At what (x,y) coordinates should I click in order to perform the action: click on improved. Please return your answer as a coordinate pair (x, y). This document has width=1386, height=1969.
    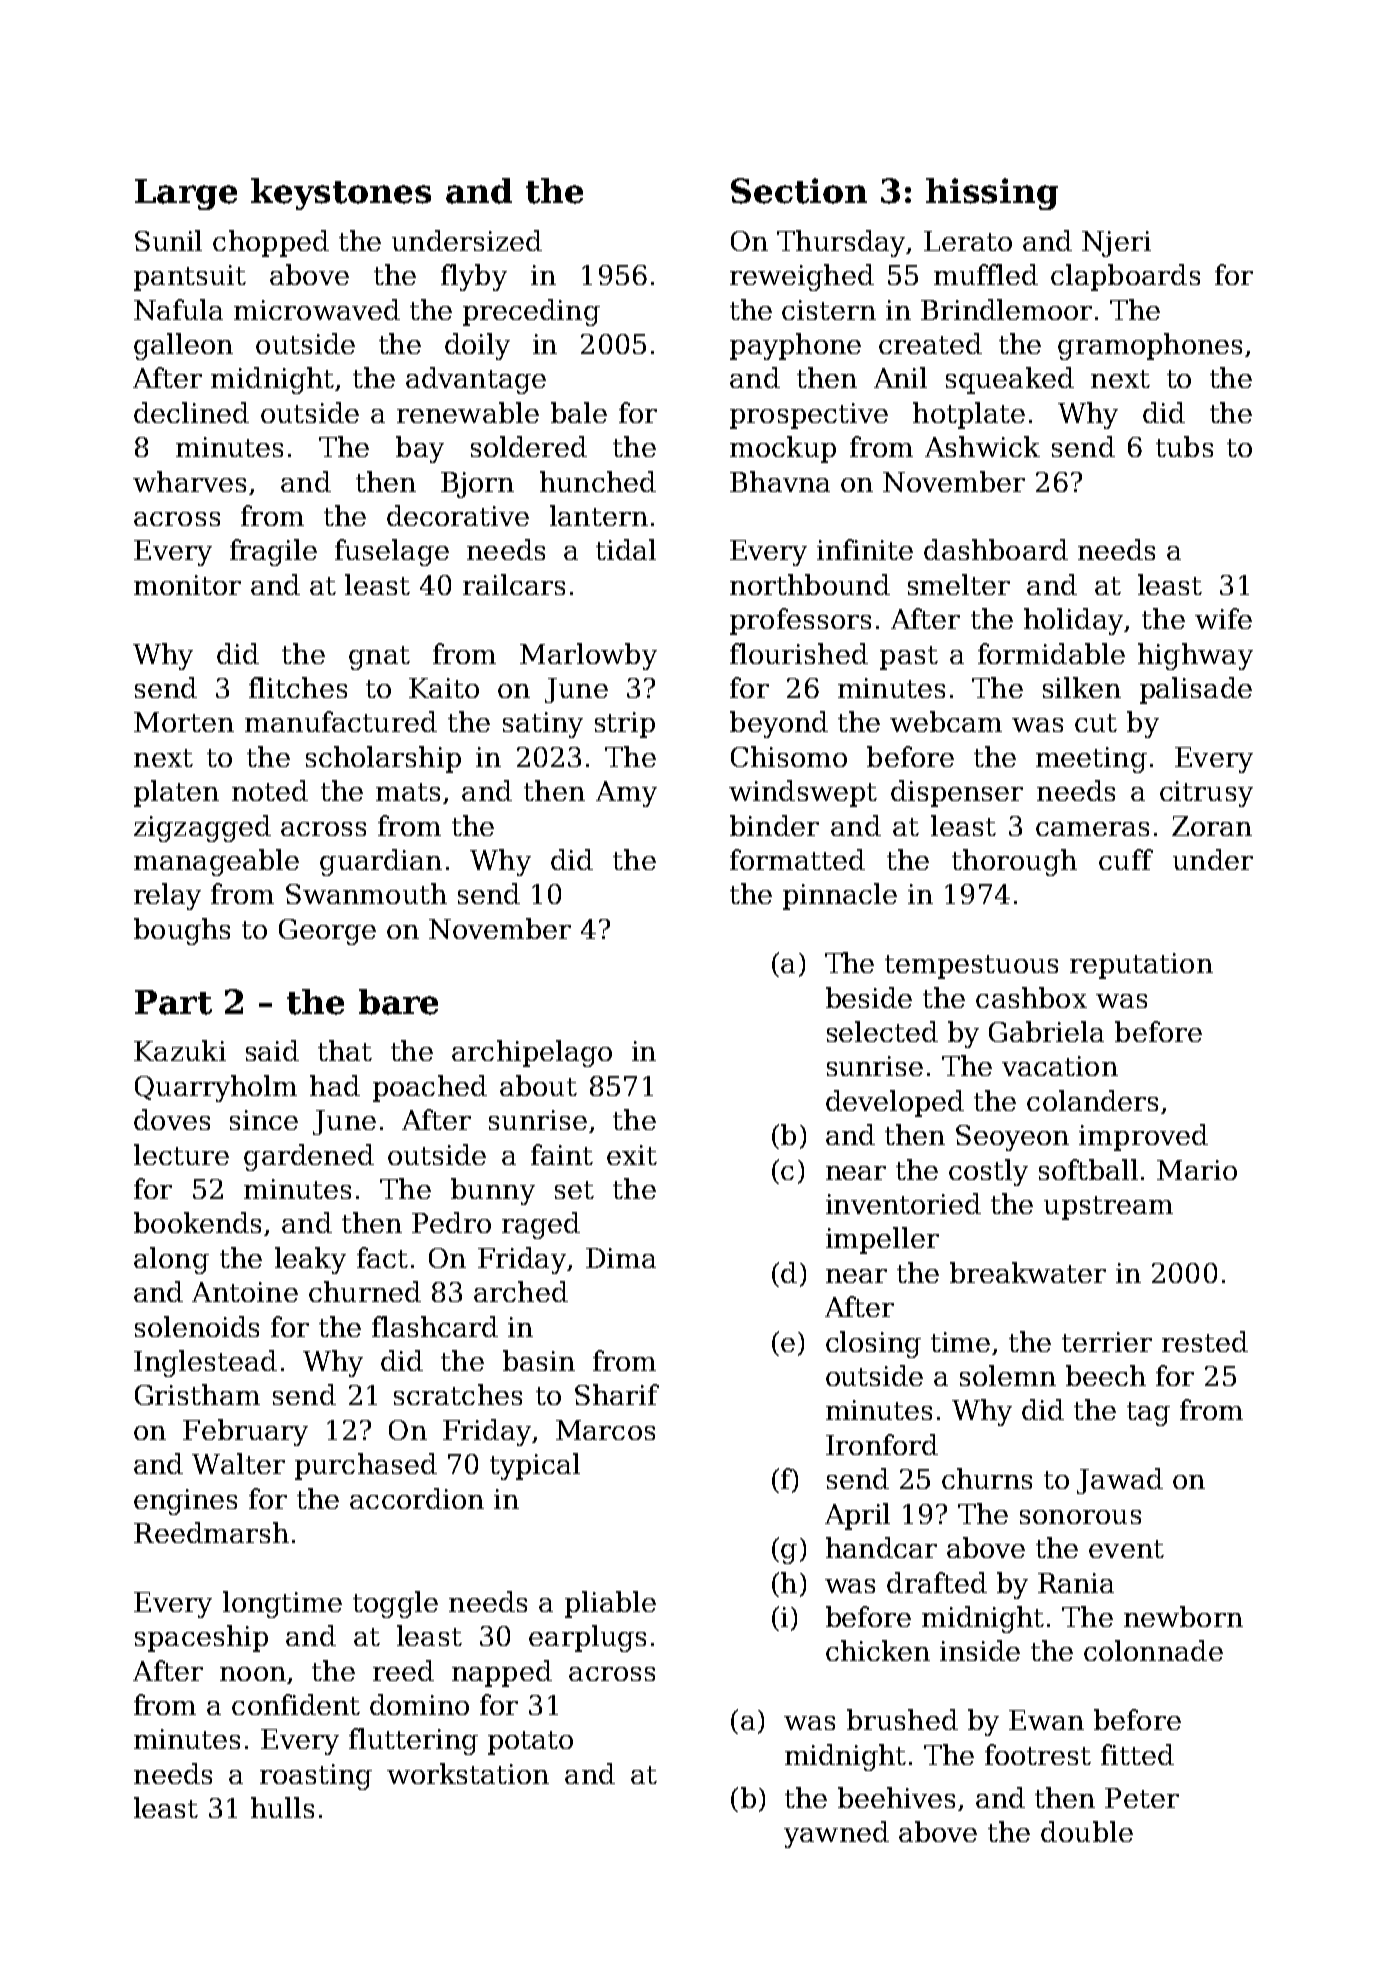
    Looking at the image, I should click on (1143, 1137).
